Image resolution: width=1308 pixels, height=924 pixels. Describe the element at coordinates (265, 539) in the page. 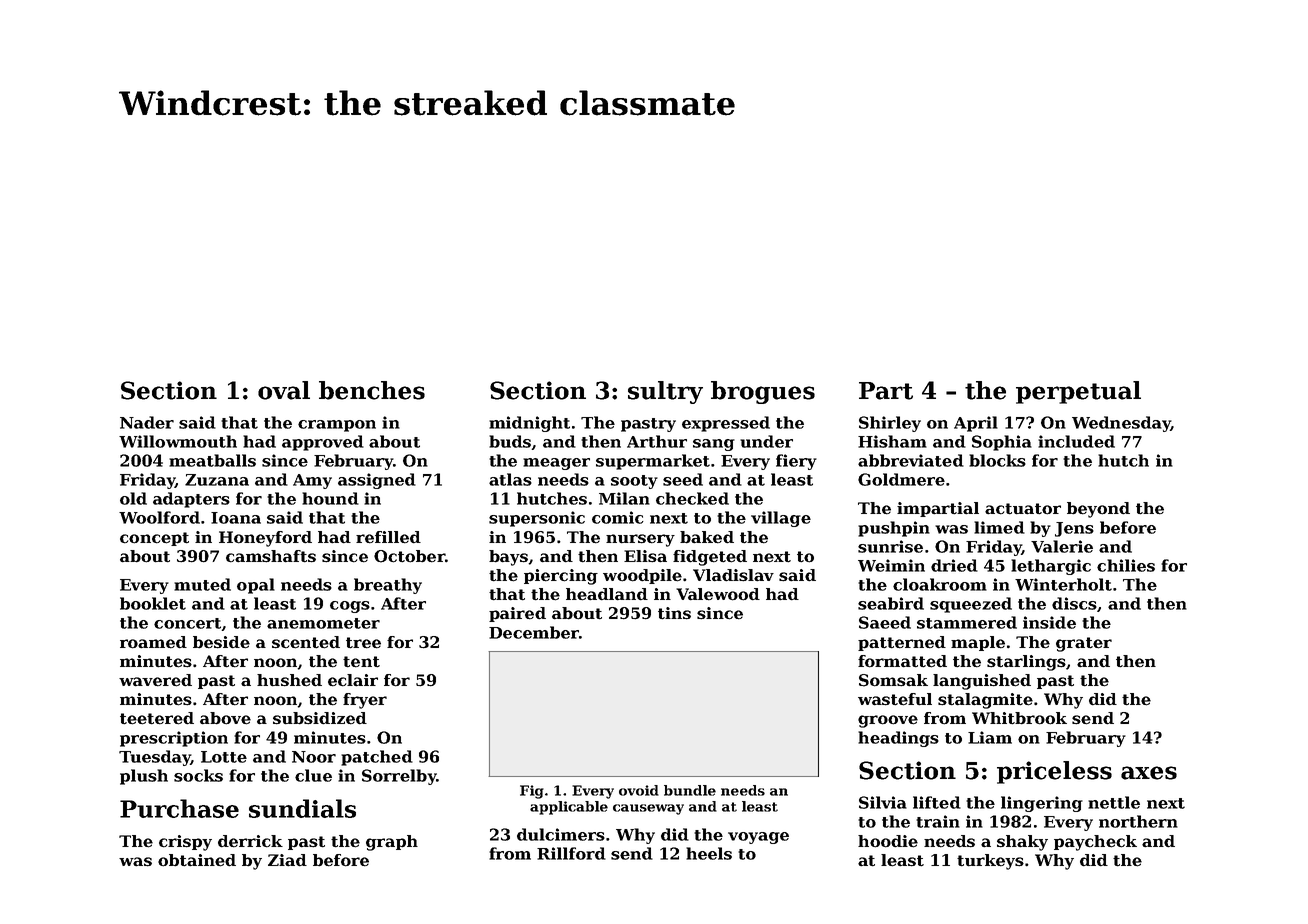

I see `Honeyford` at that location.
